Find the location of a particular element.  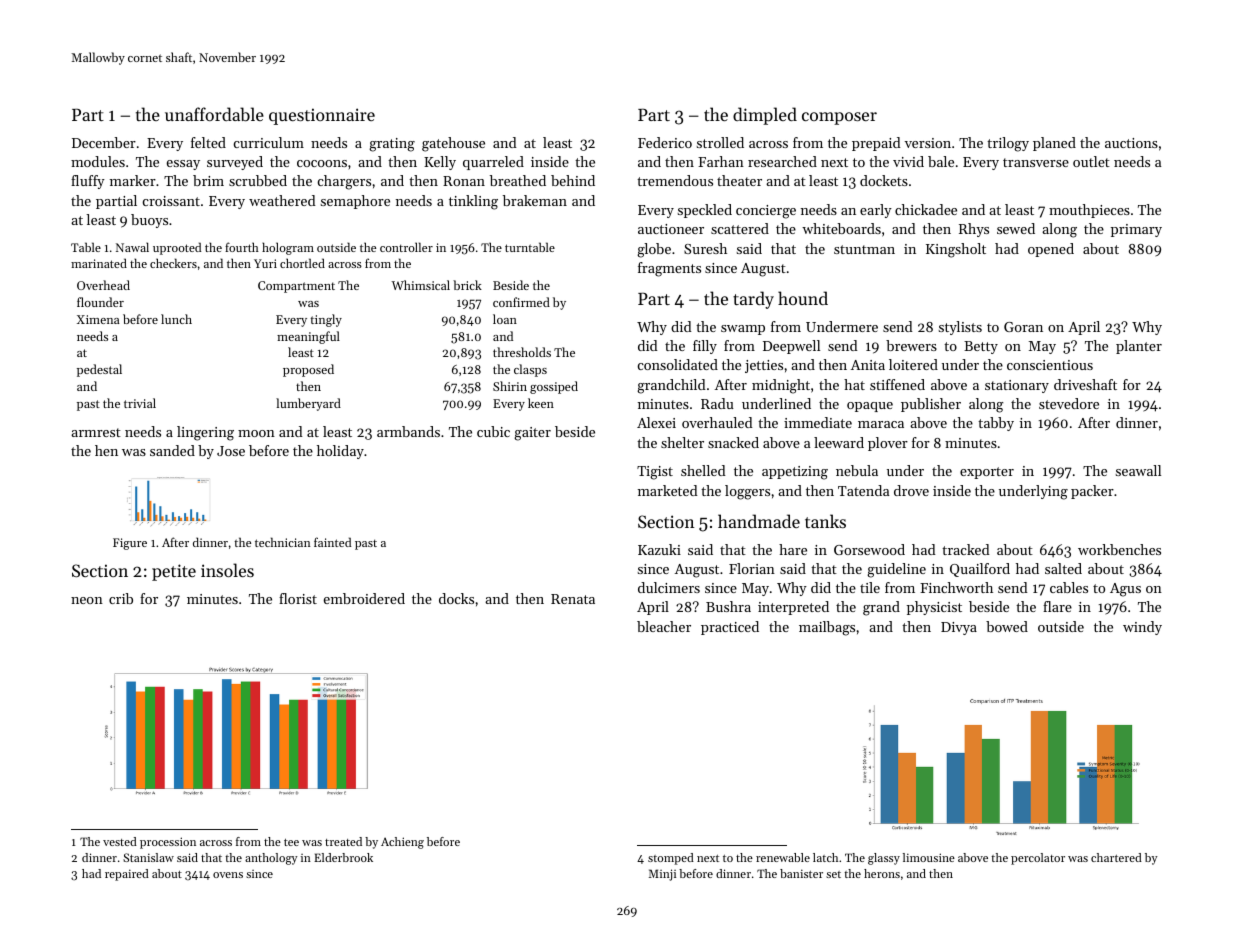

tee is located at coordinates (291, 842).
